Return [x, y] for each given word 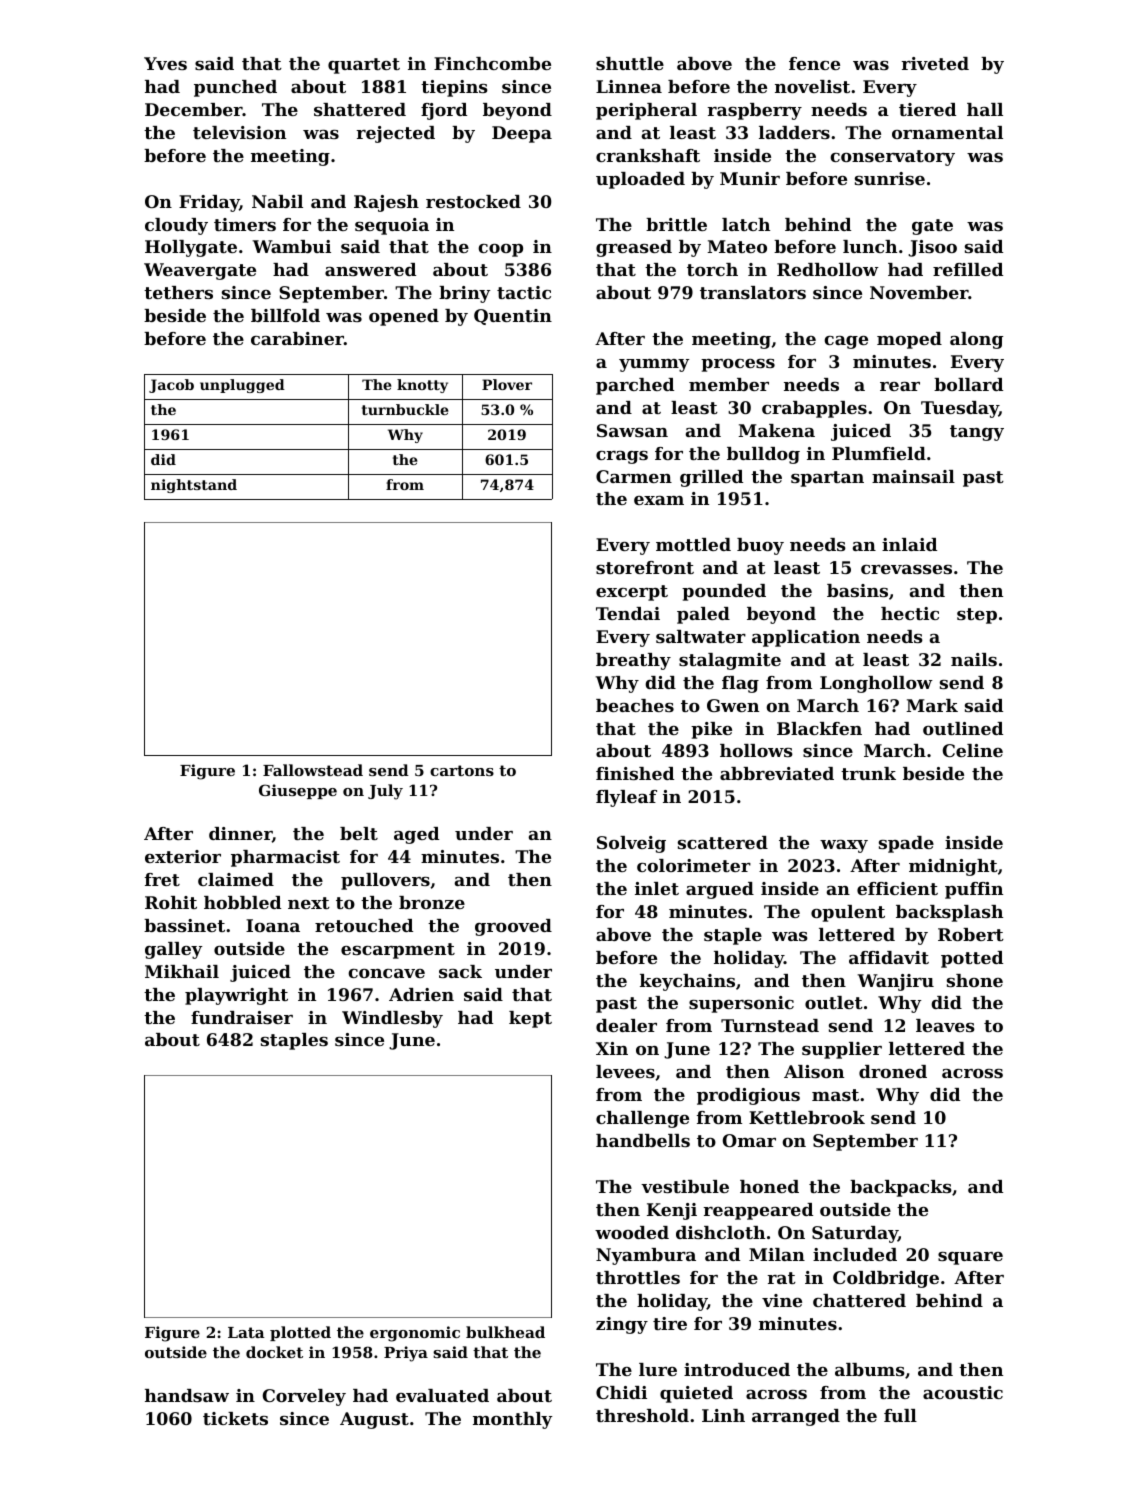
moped [909, 340]
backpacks [901, 1188]
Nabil [277, 201]
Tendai [628, 613]
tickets [235, 1418]
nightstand [194, 486]
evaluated [442, 1395]
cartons [462, 770]
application [806, 638]
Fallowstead [313, 770]
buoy [760, 546]
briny [465, 294]
